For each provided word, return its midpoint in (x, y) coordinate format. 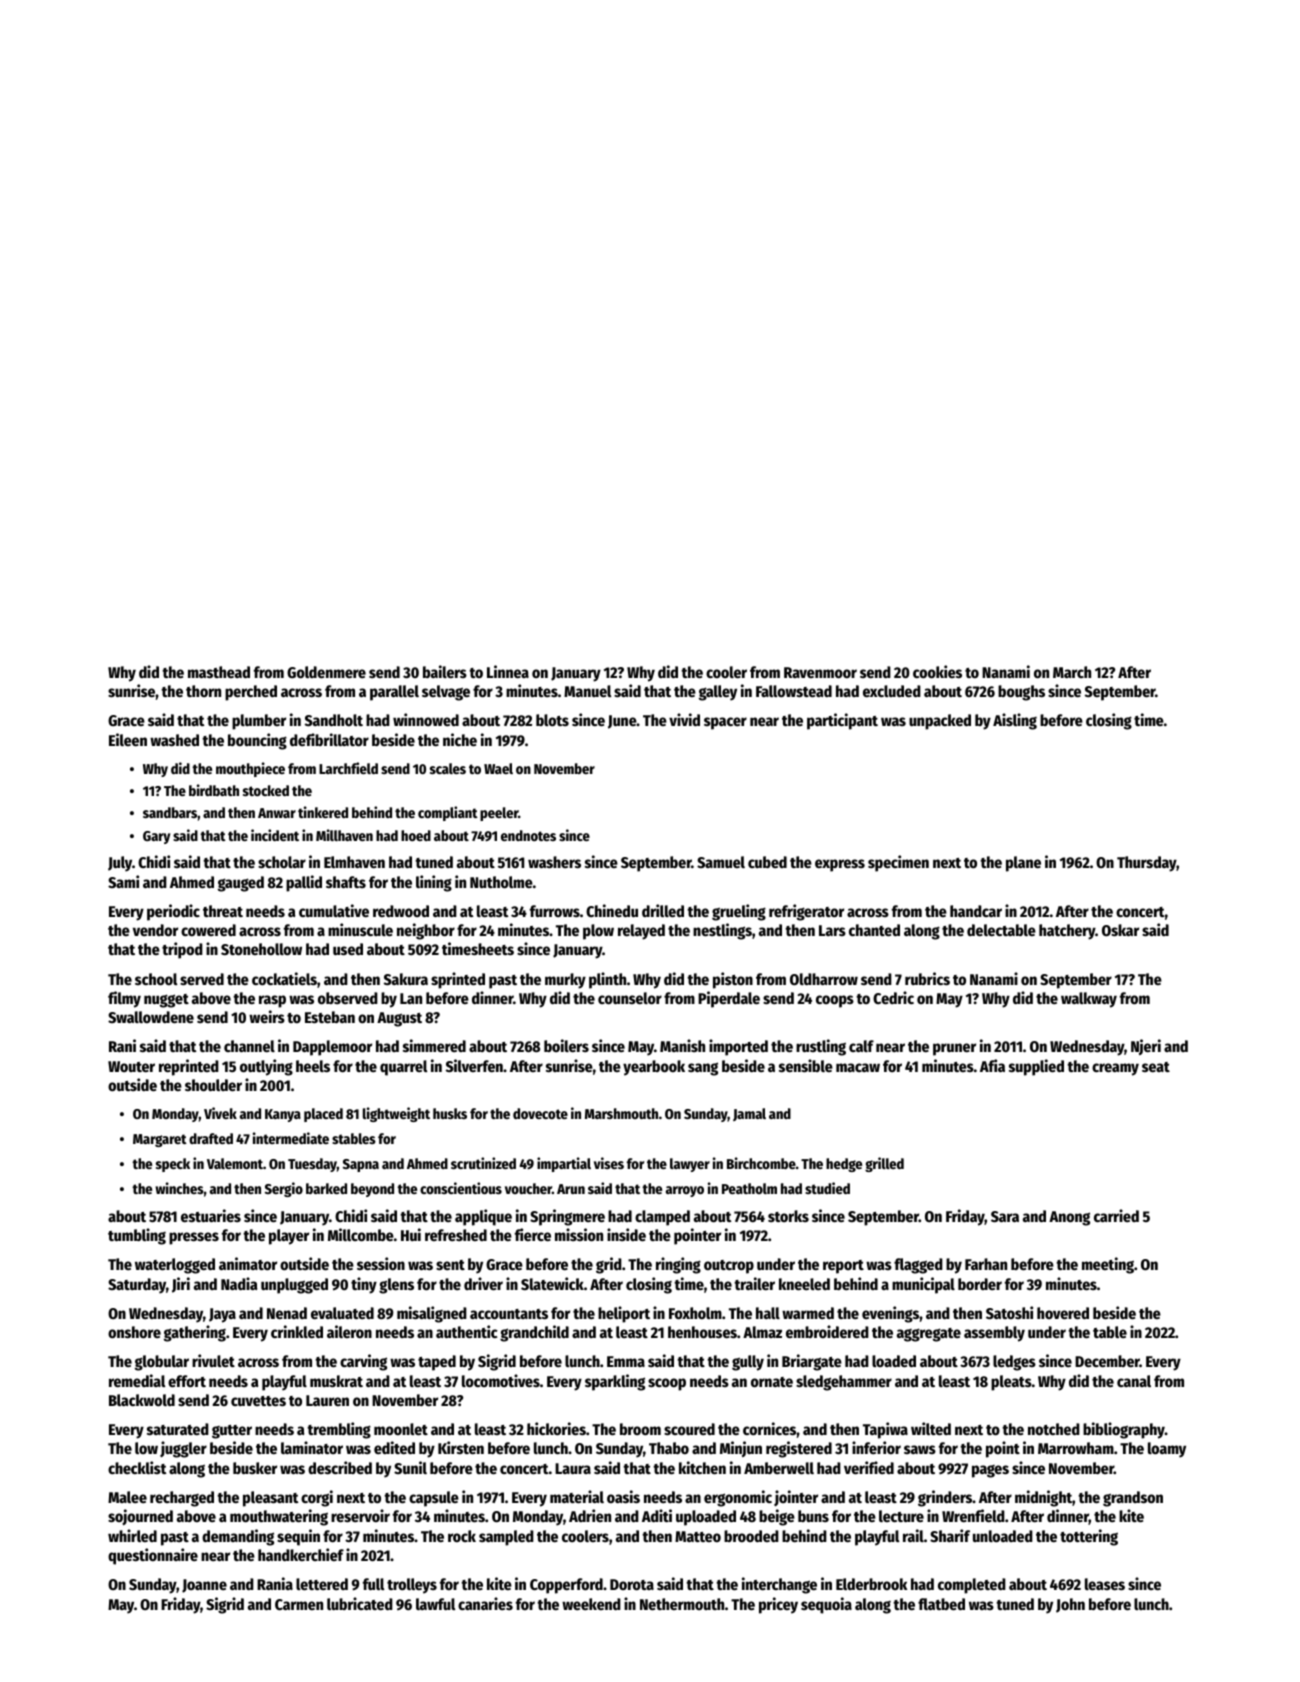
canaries (485, 1603)
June (622, 722)
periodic (173, 912)
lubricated (360, 1603)
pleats (1011, 1383)
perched (251, 693)
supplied (1036, 1067)
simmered (434, 1045)
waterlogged (175, 1266)
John (1070, 1605)
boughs (1021, 693)
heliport (624, 1314)
